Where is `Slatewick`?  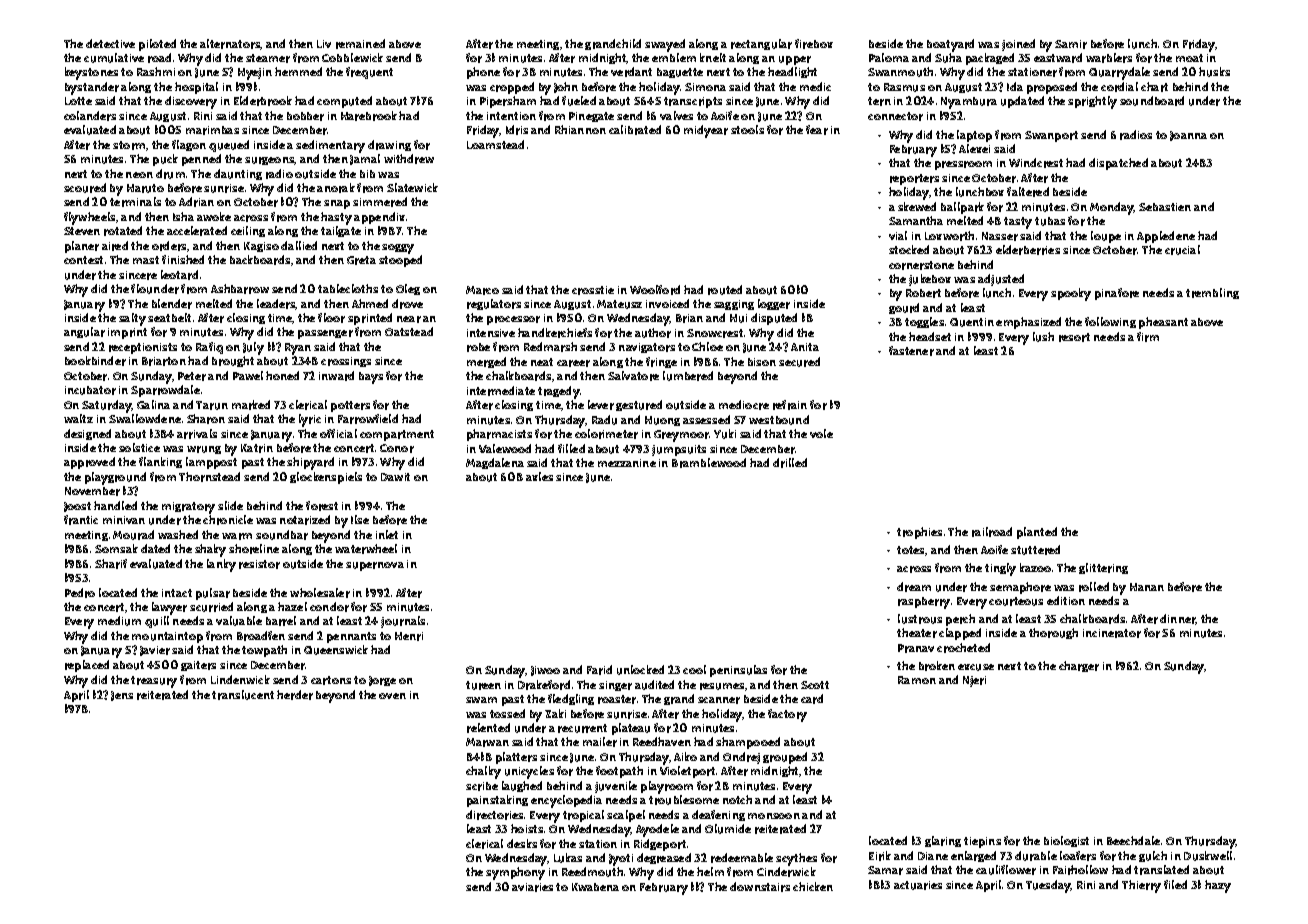
Slatewick is located at coordinates (412, 187).
